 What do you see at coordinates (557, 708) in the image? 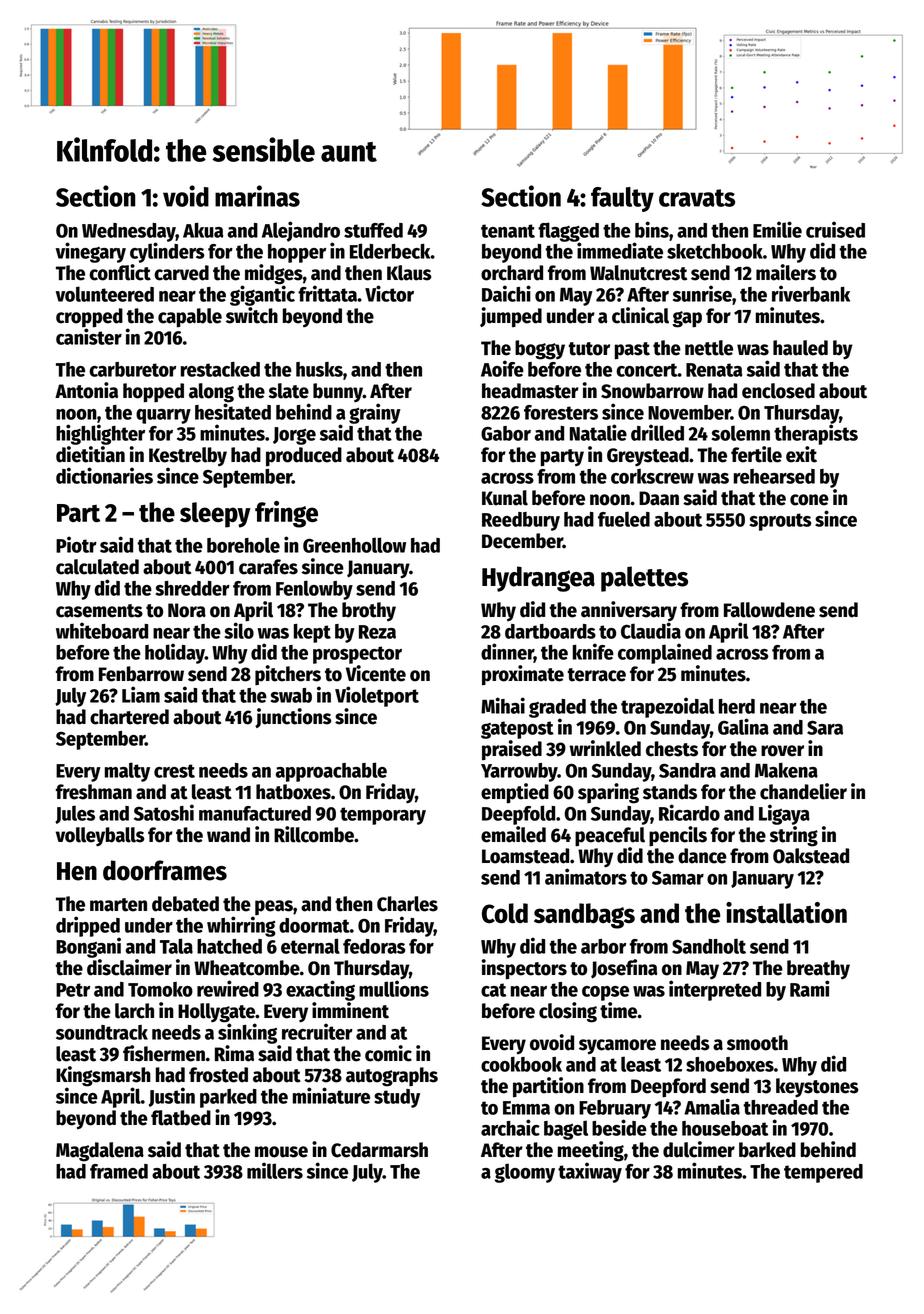
I see `graded` at bounding box center [557, 708].
